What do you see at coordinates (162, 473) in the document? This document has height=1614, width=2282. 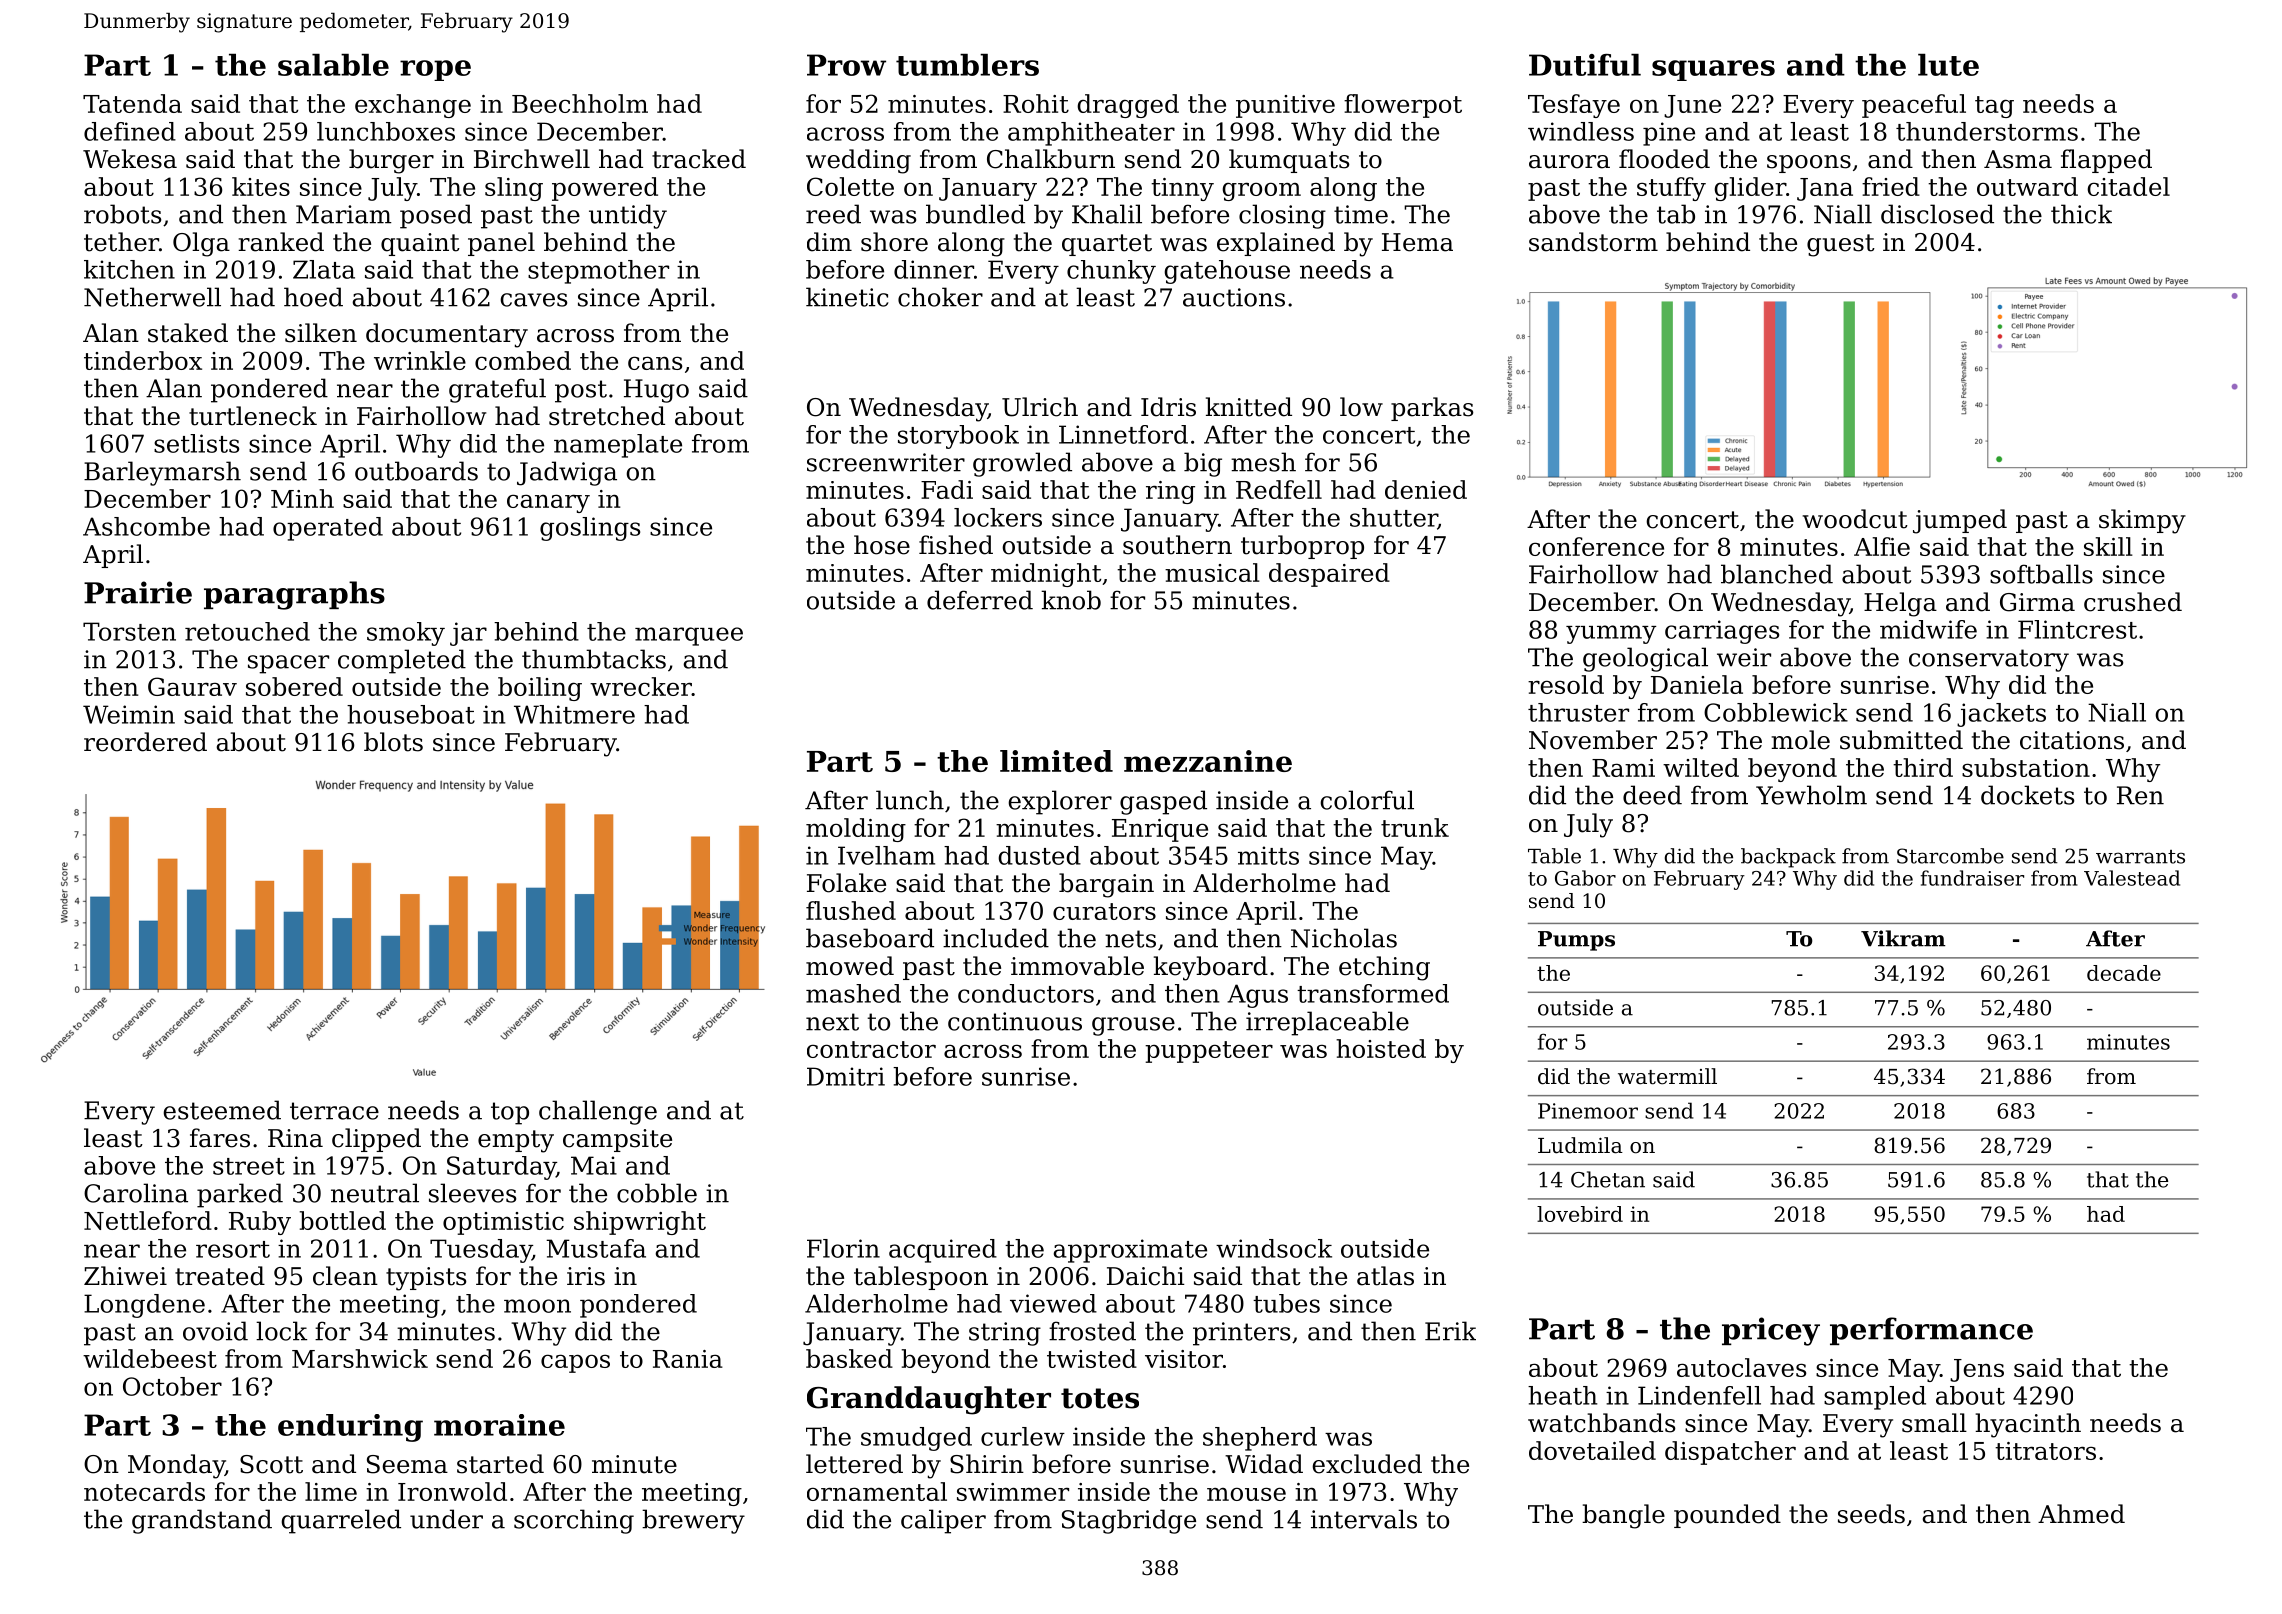 I see `Barleymarsh` at bounding box center [162, 473].
